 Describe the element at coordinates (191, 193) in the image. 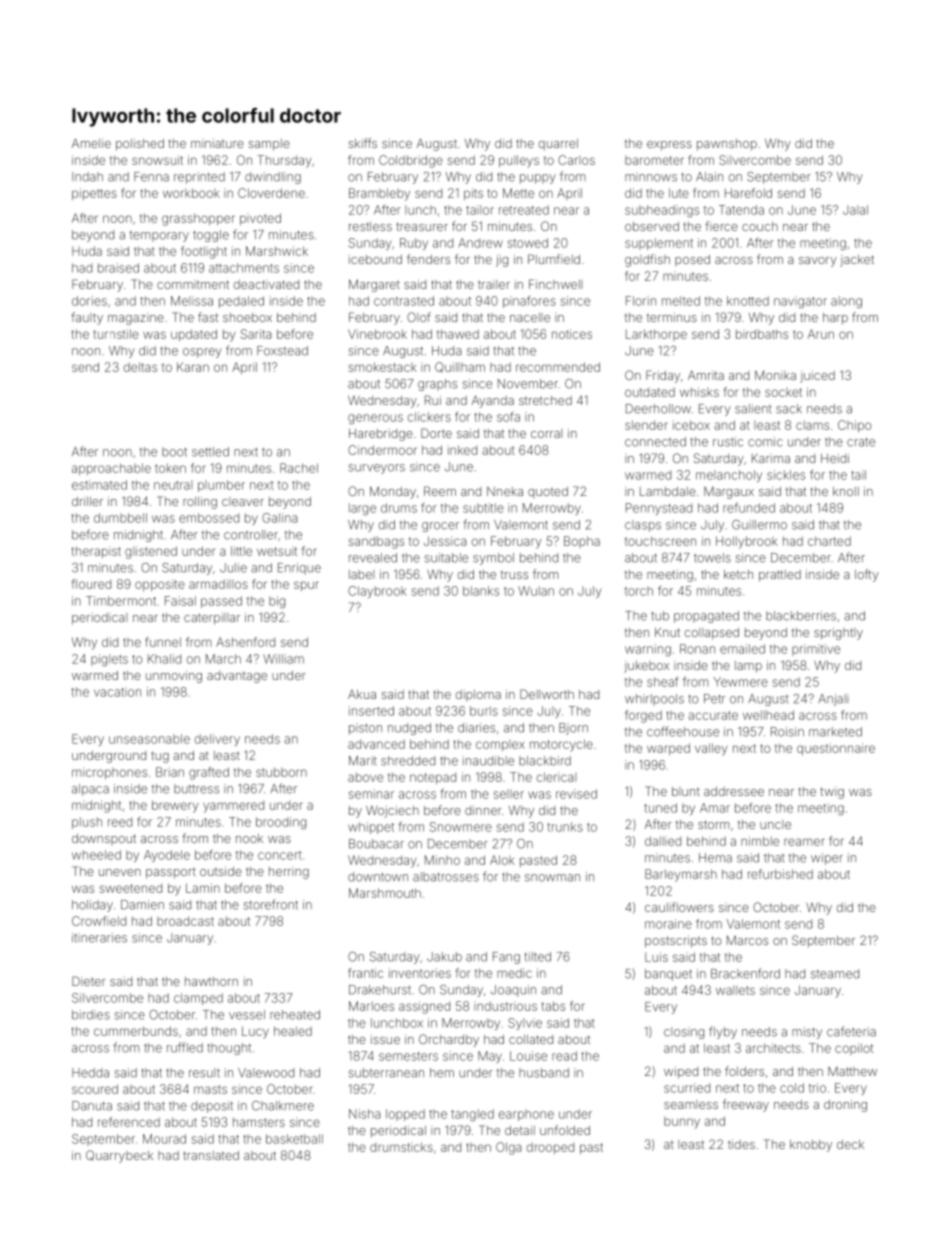

I see `workbook` at that location.
